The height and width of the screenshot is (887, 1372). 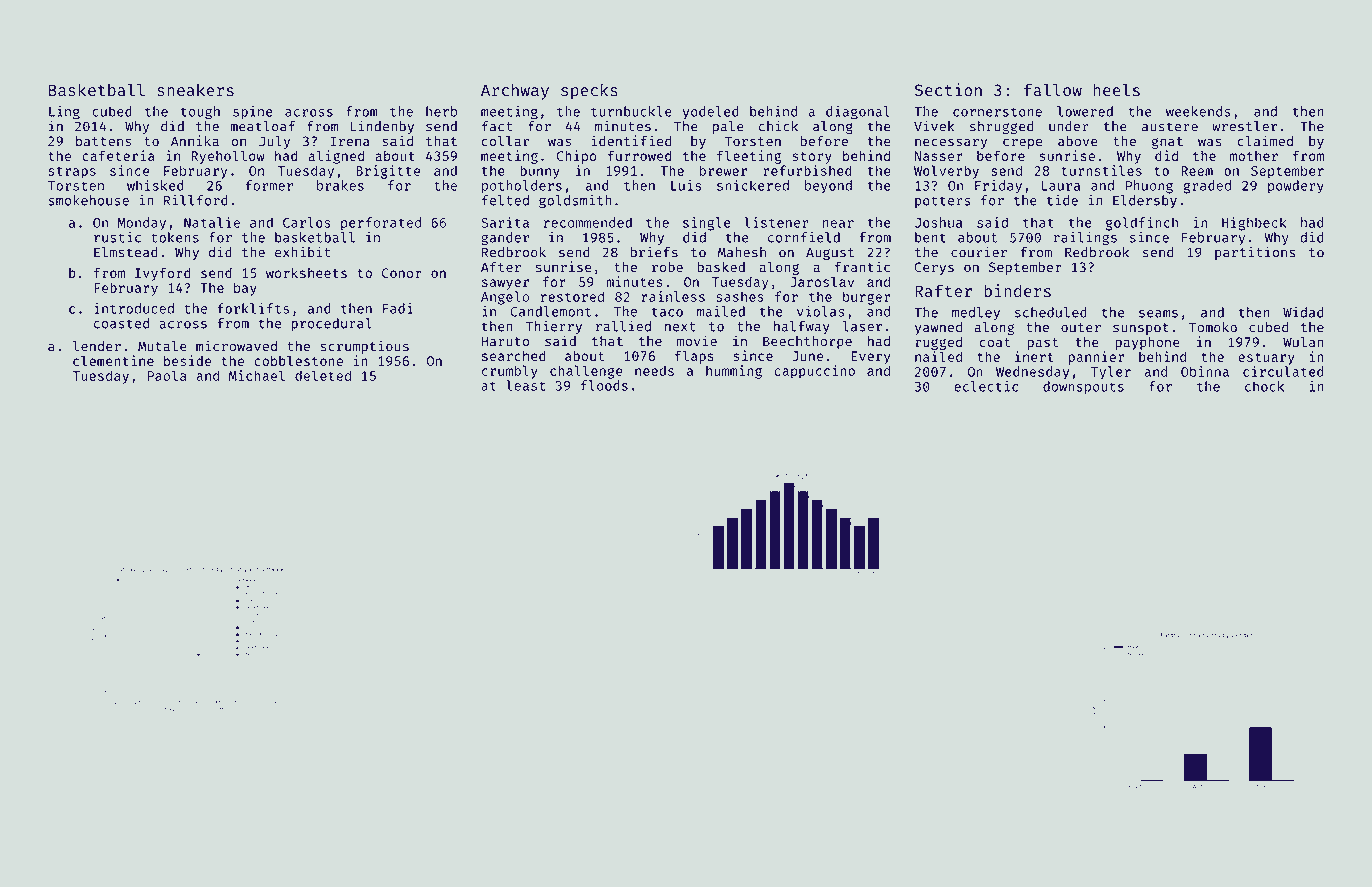 What do you see at coordinates (575, 202) in the screenshot?
I see `goldsmith` at bounding box center [575, 202].
